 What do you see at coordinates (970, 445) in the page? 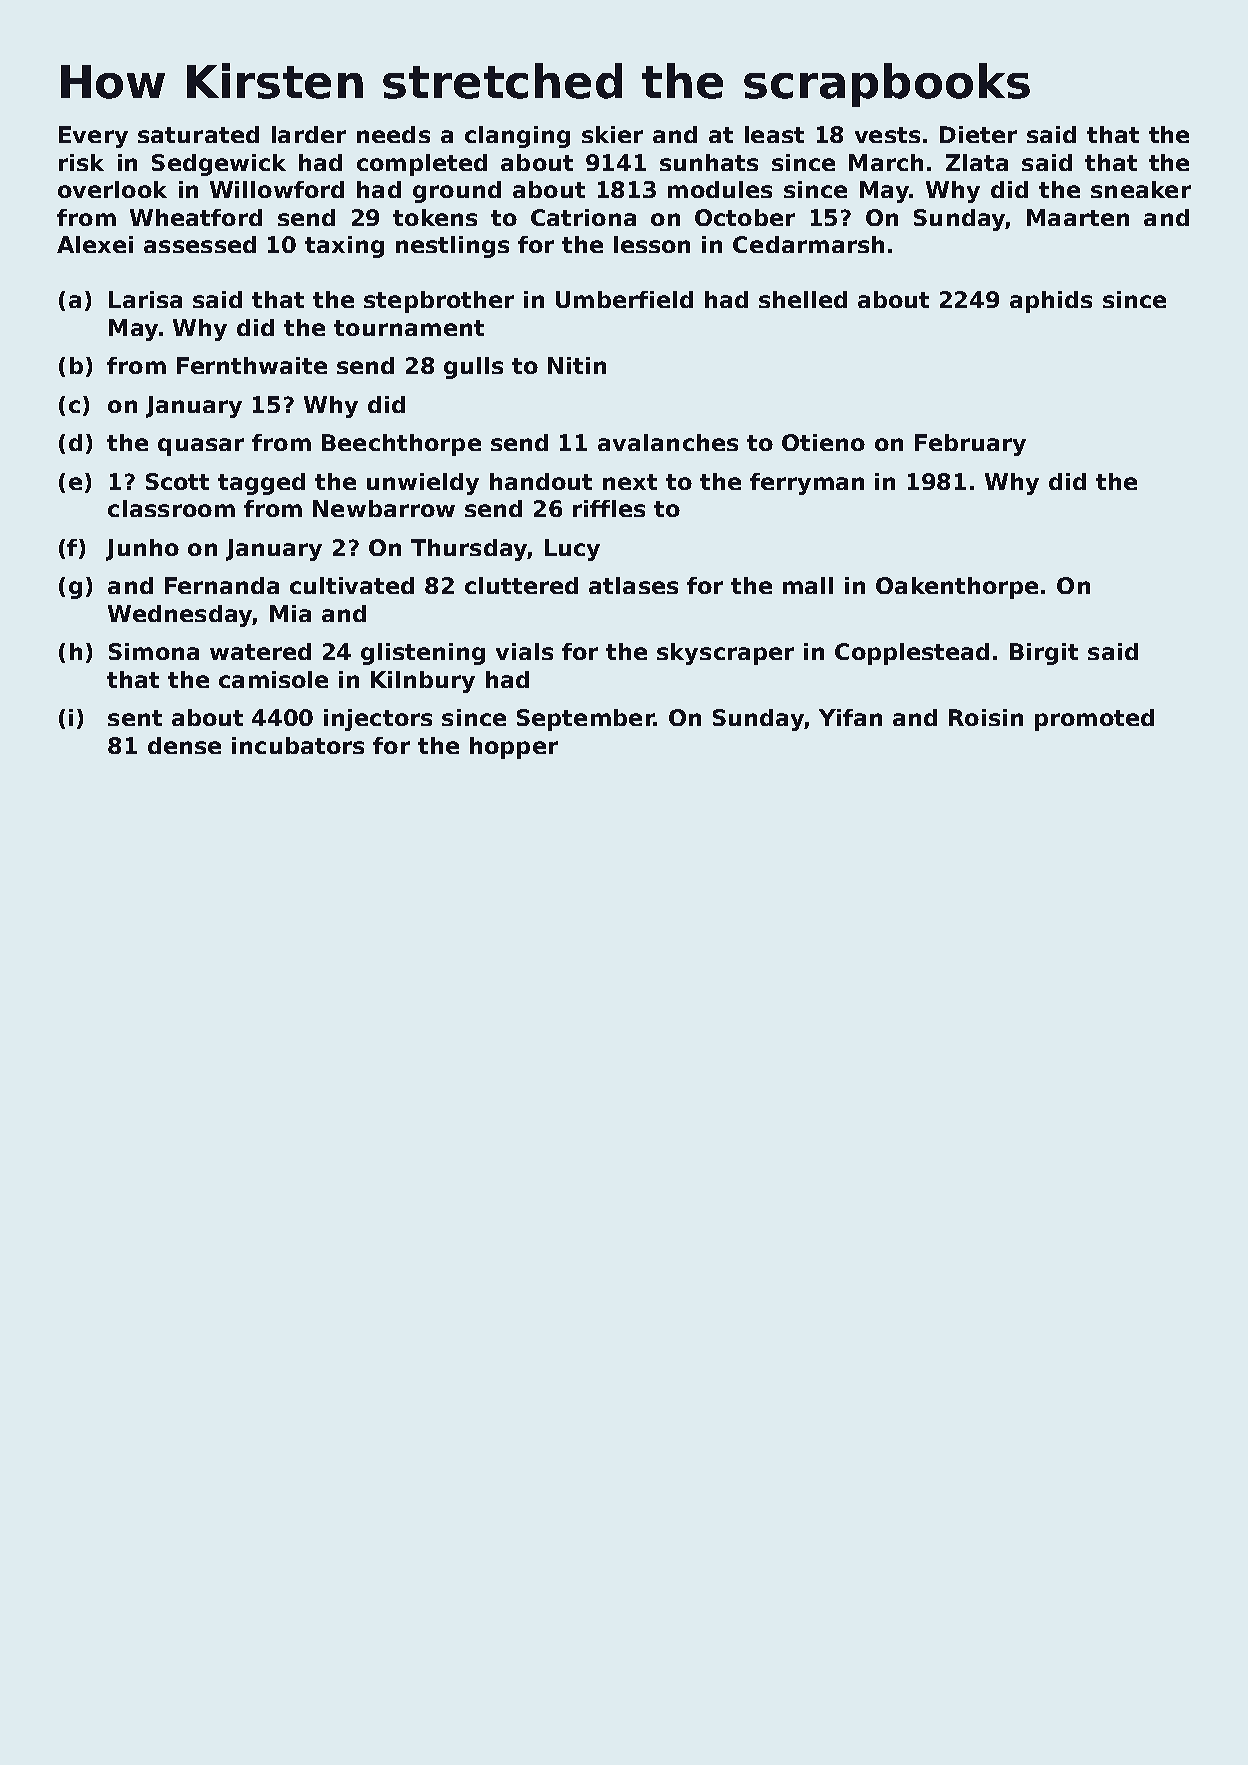
I see `February` at bounding box center [970, 445].
